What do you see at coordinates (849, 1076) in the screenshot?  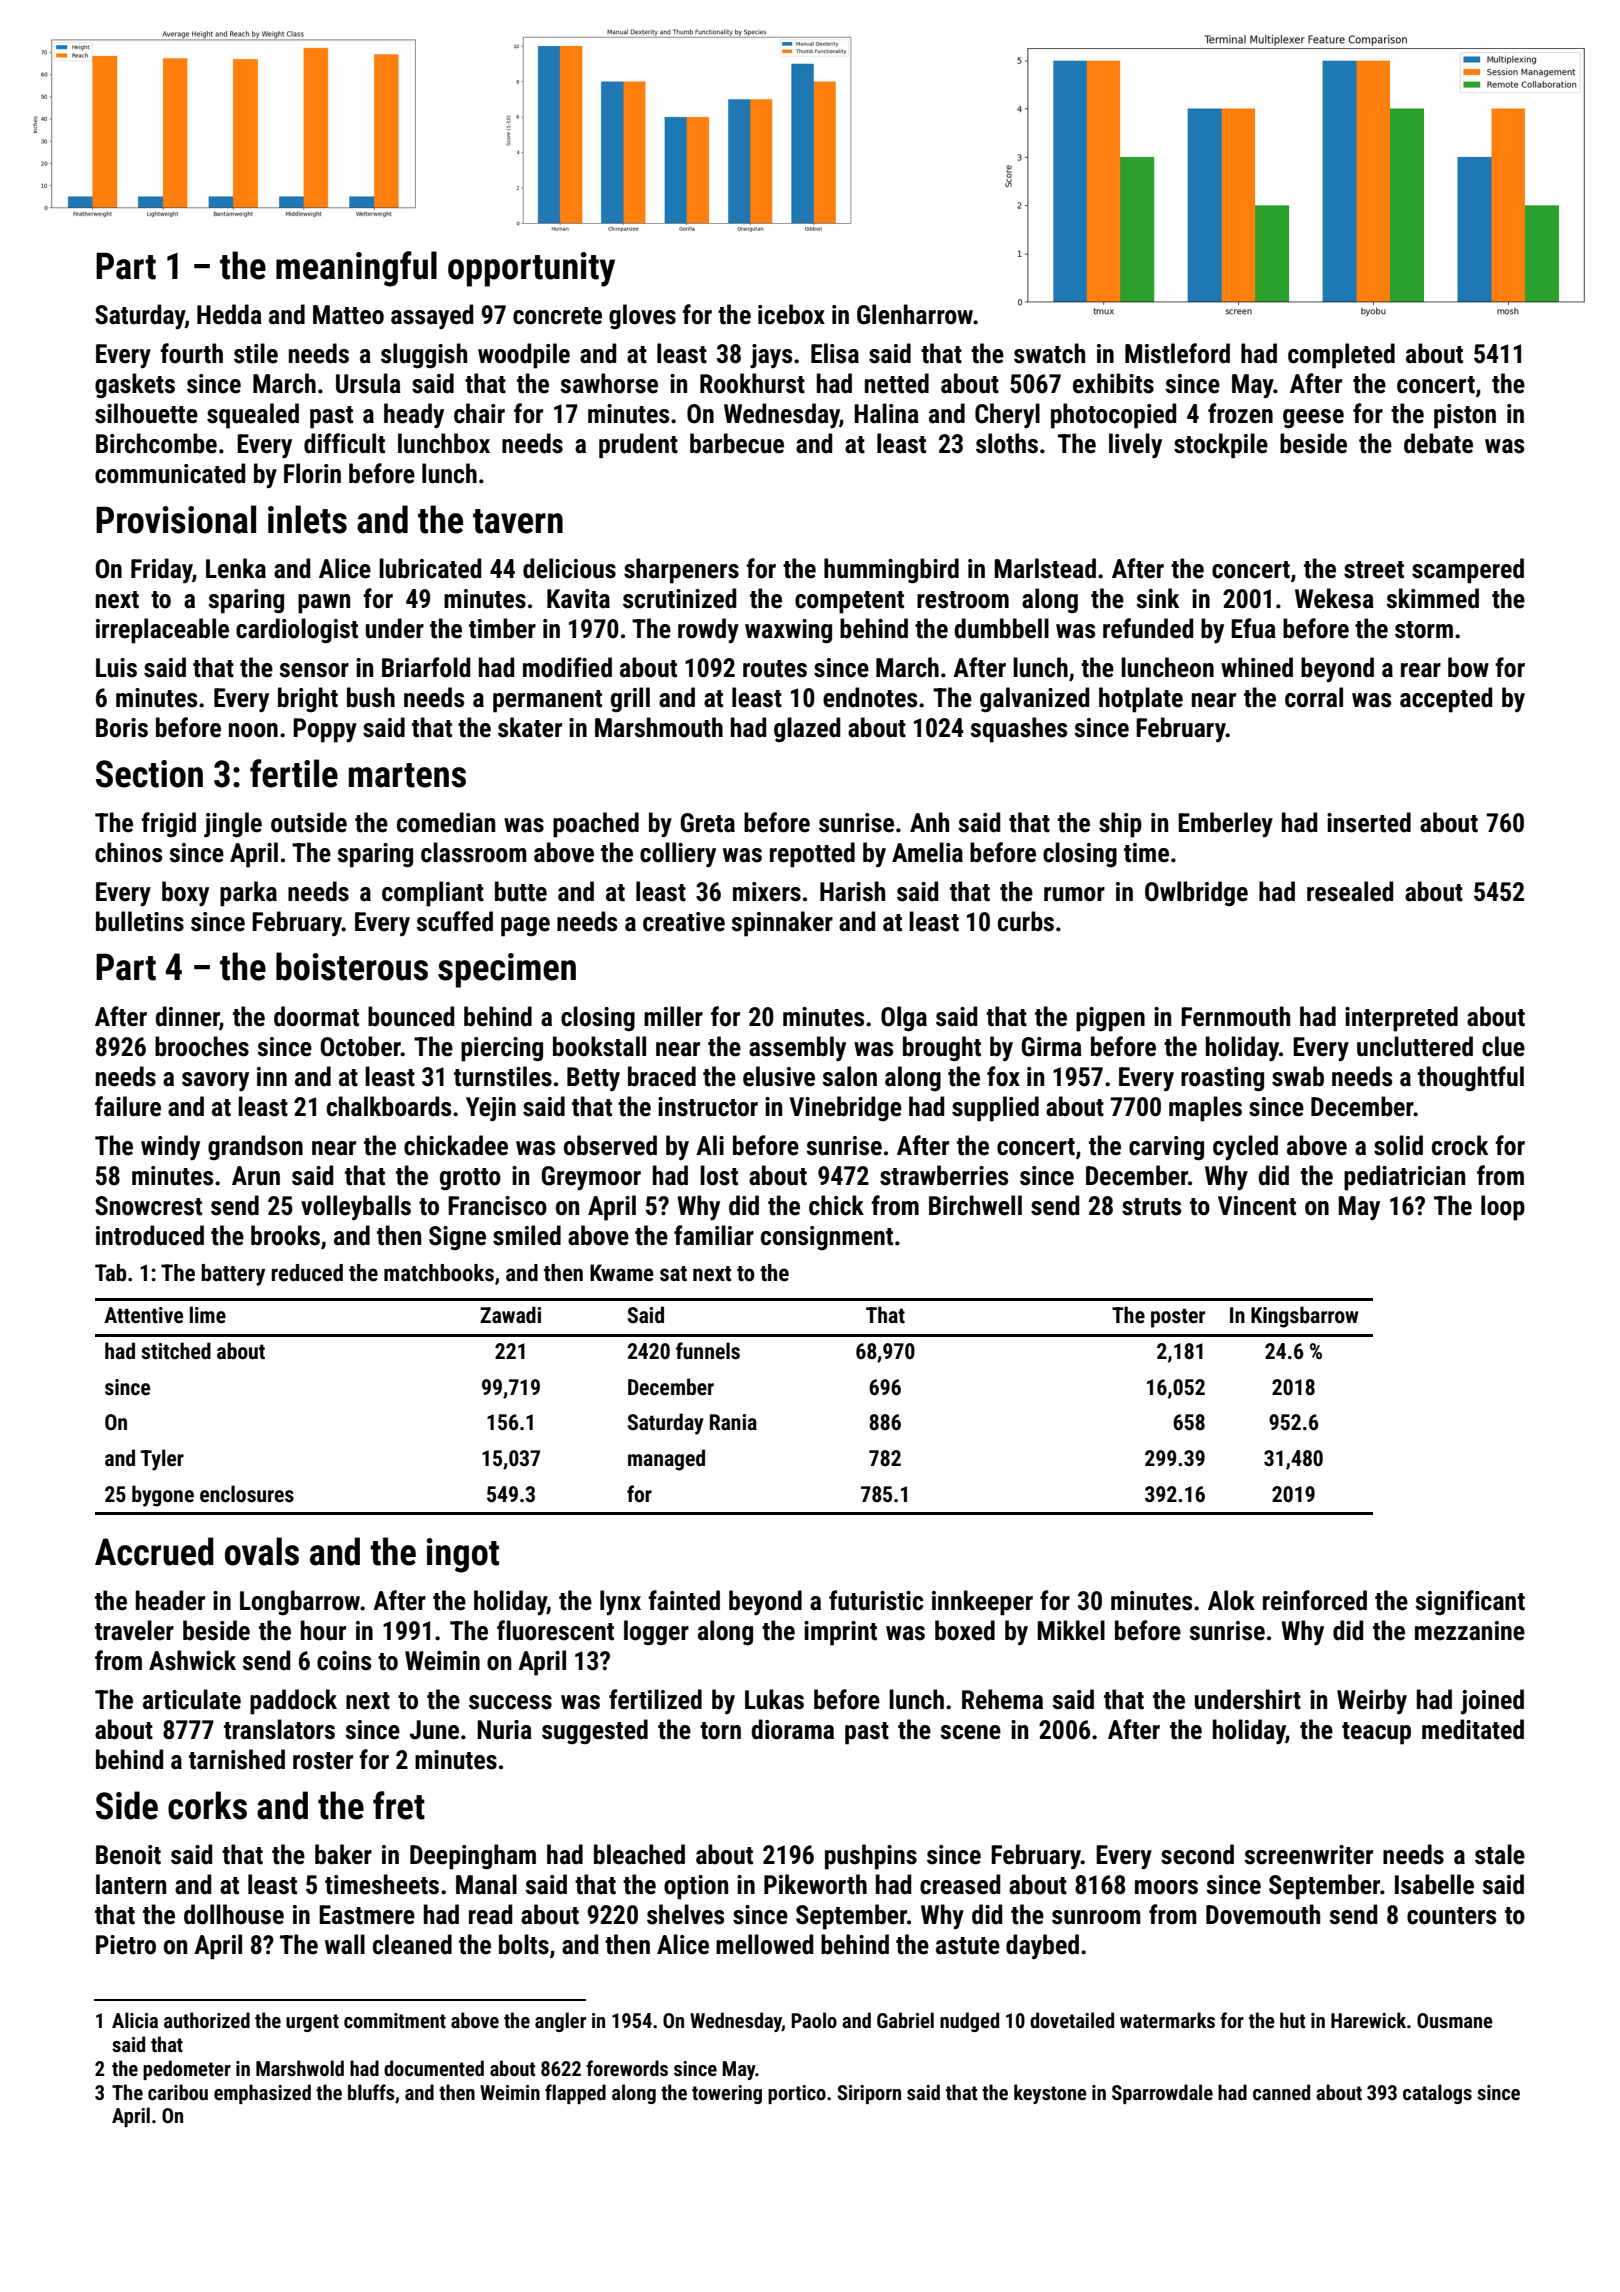 I see `salon` at bounding box center [849, 1076].
